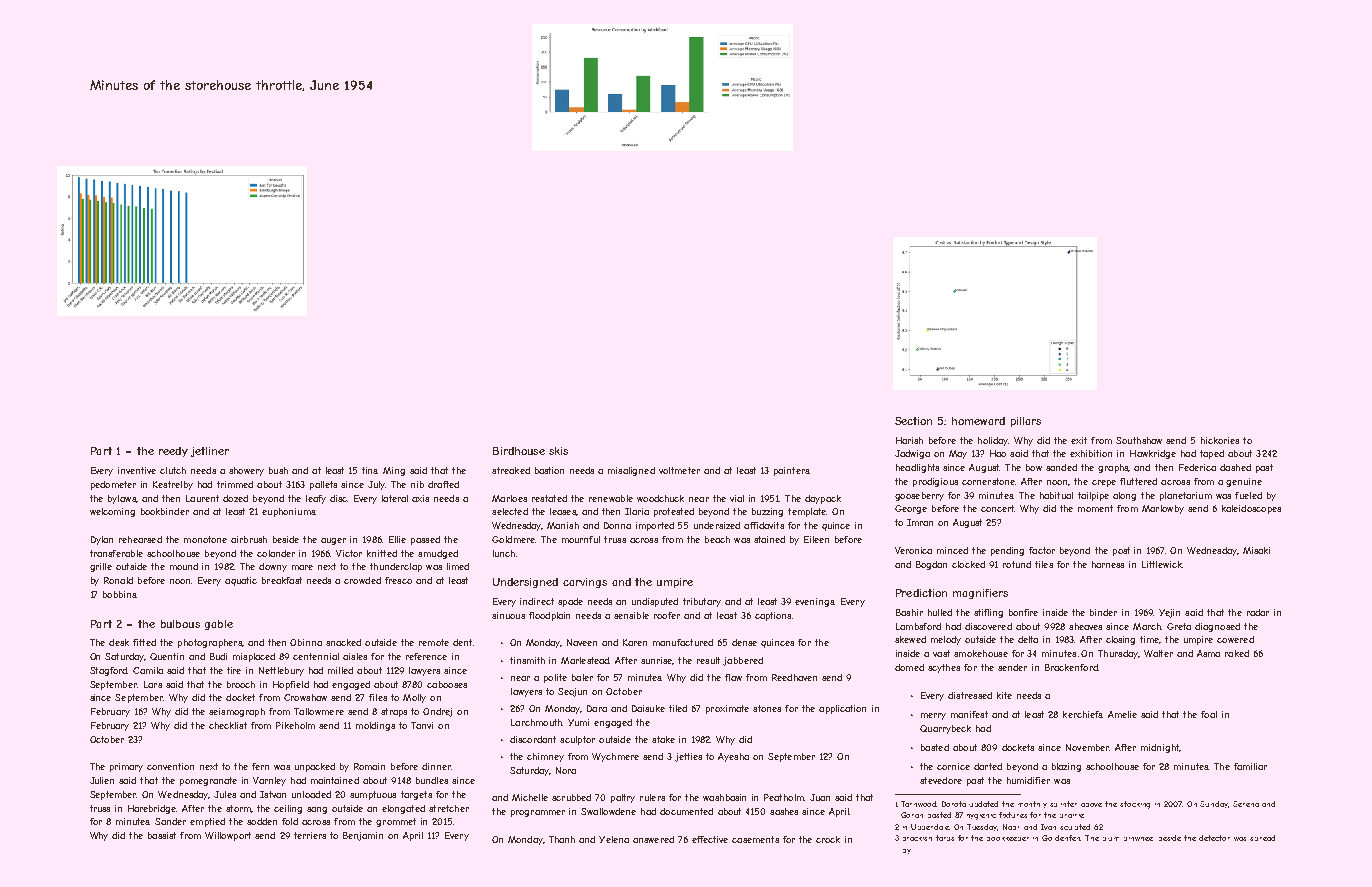  What do you see at coordinates (814, 602) in the screenshot?
I see `evenings` at bounding box center [814, 602].
